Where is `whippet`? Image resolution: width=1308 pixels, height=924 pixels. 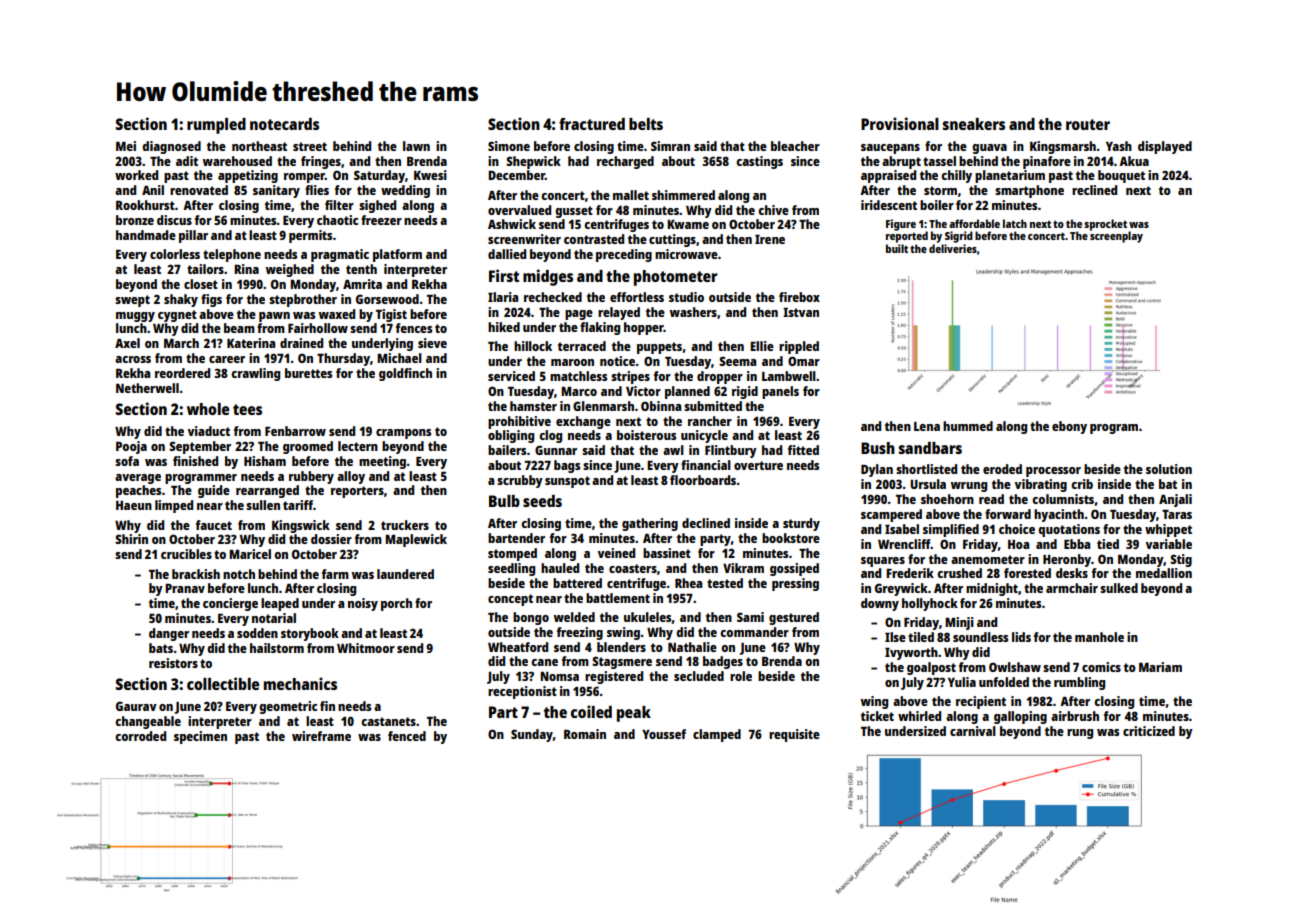 whippet is located at coordinates (1168, 530).
